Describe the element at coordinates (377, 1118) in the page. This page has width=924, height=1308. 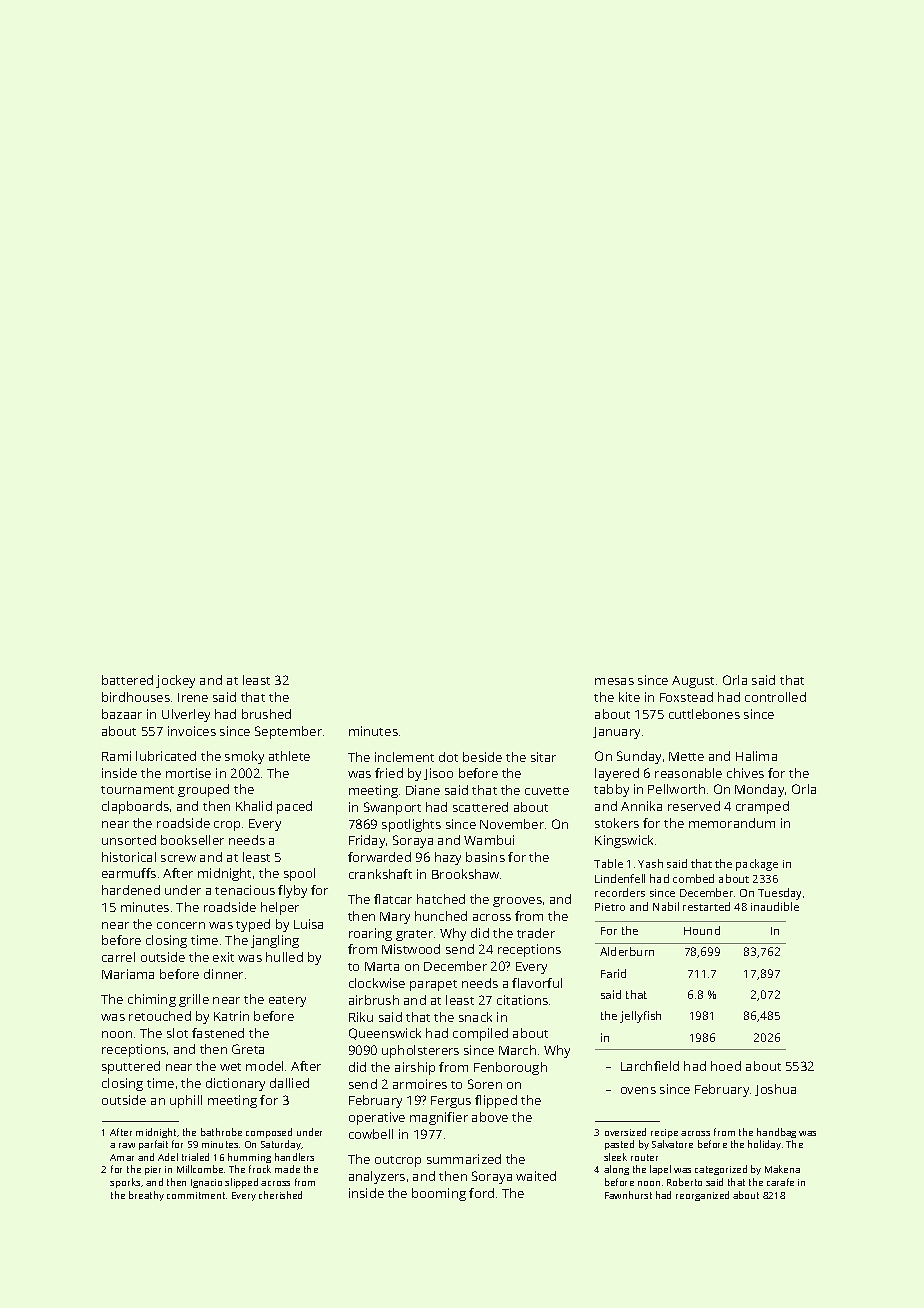
I see `operative` at that location.
